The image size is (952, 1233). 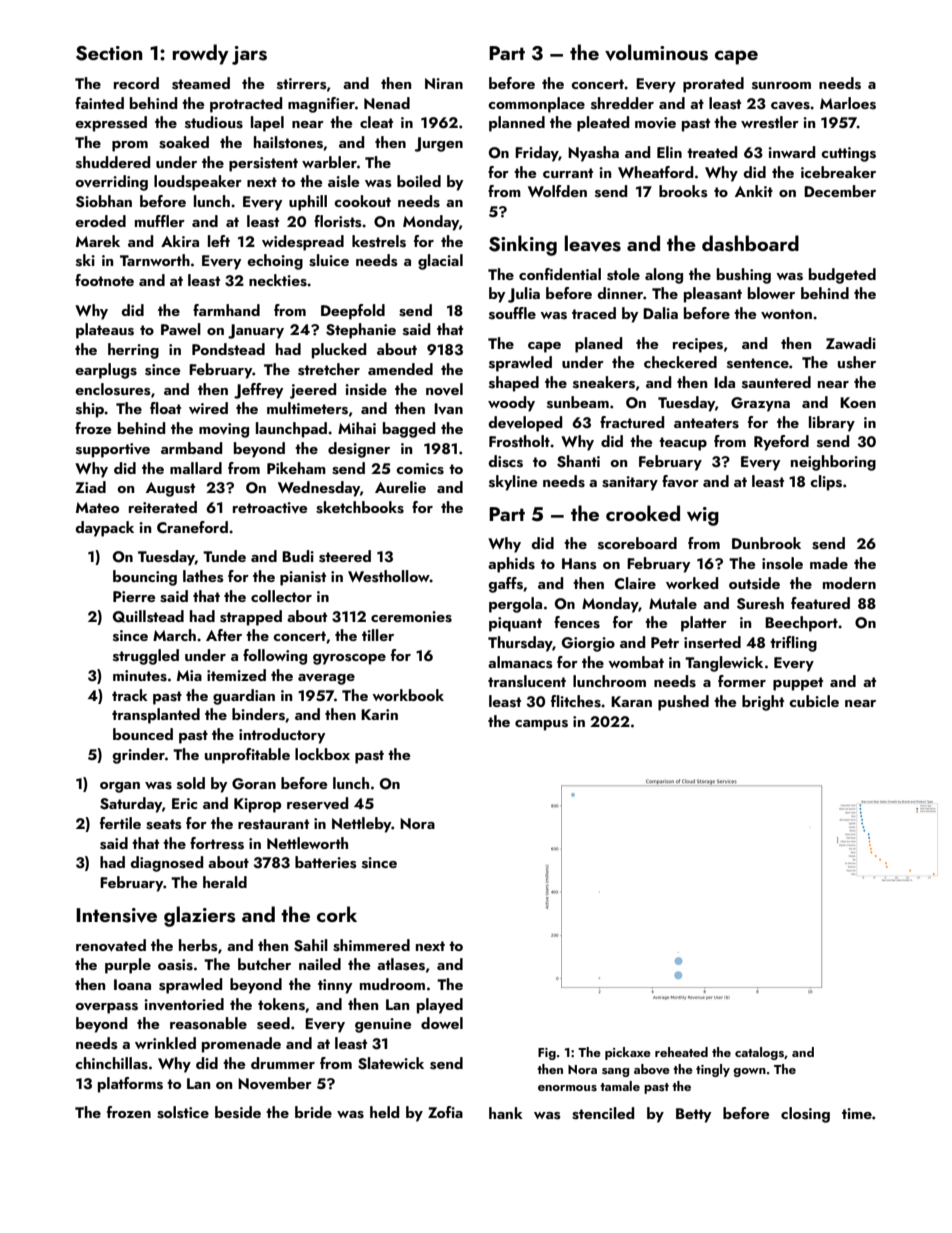 I want to click on sunroom, so click(x=781, y=86).
